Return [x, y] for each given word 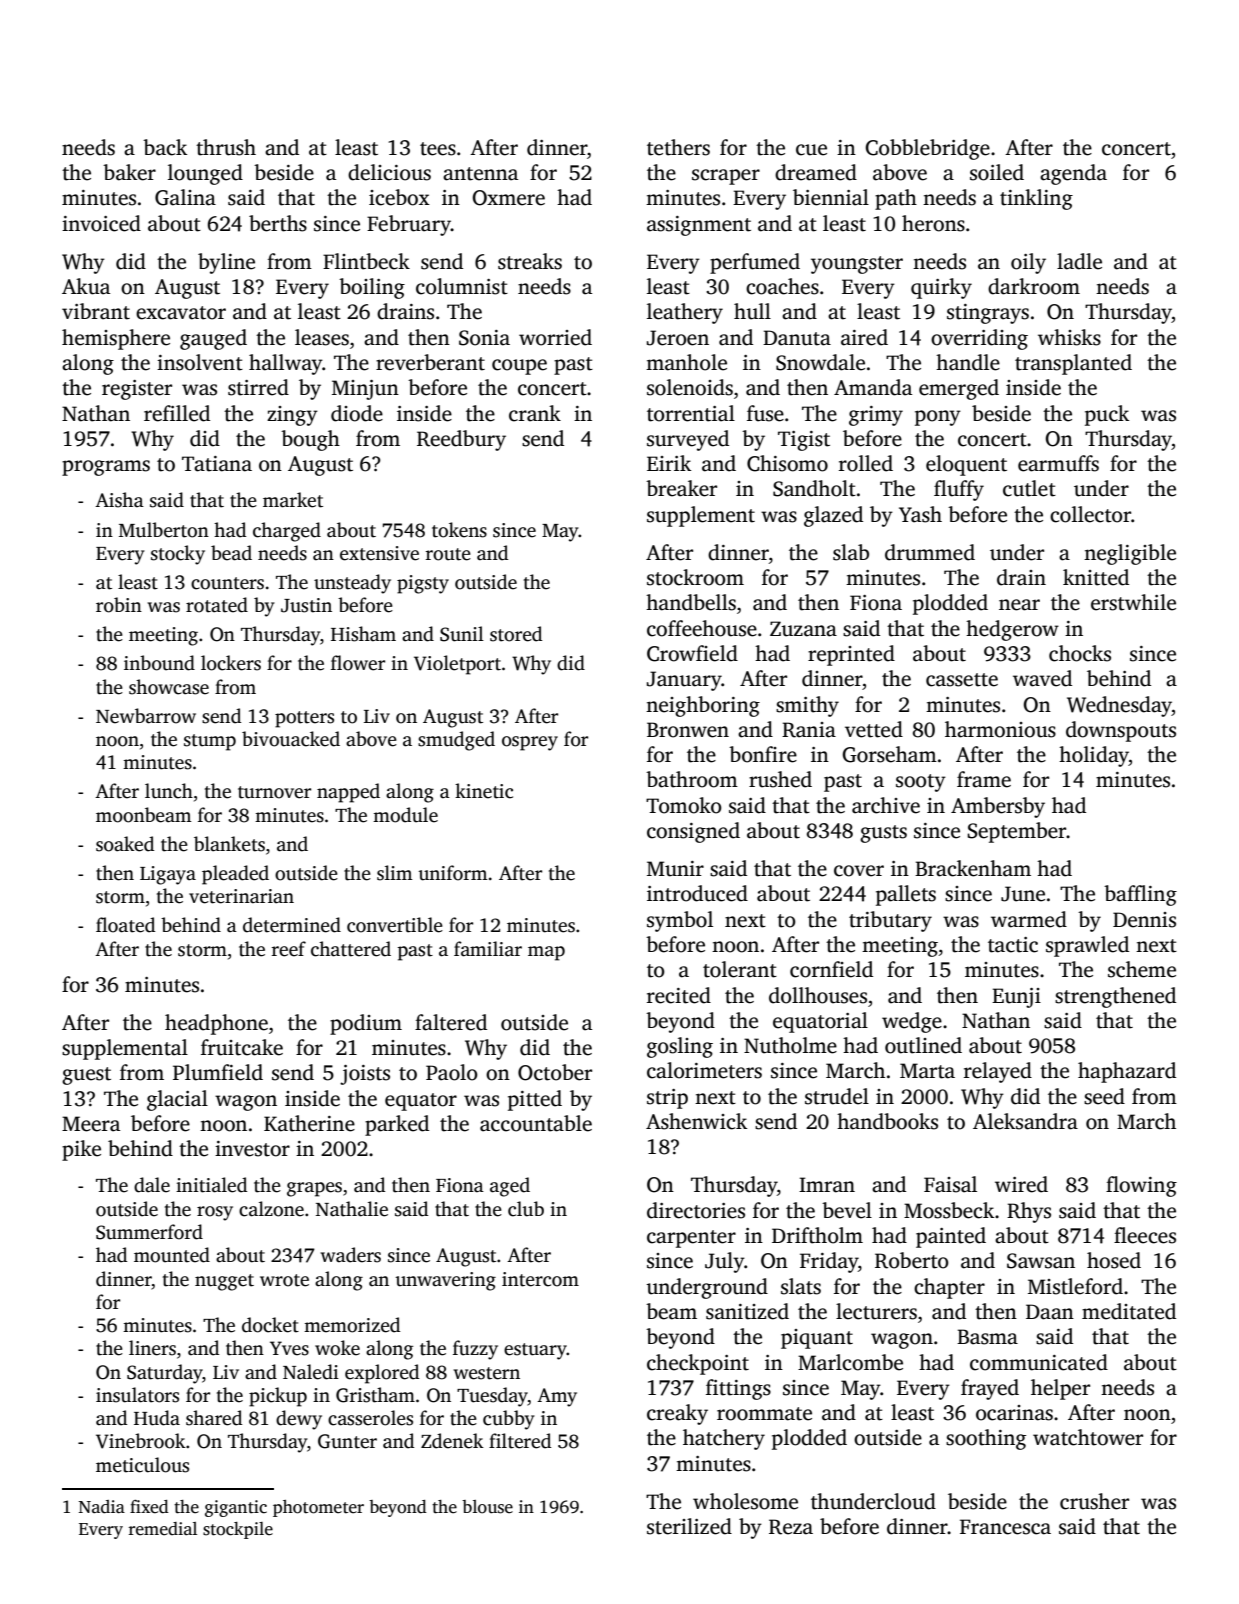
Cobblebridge [927, 149]
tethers [678, 147]
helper [1060, 1389]
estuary [535, 1351]
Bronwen [688, 730]
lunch [169, 791]
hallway [286, 364]
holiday [1094, 756]
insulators [137, 1395]
